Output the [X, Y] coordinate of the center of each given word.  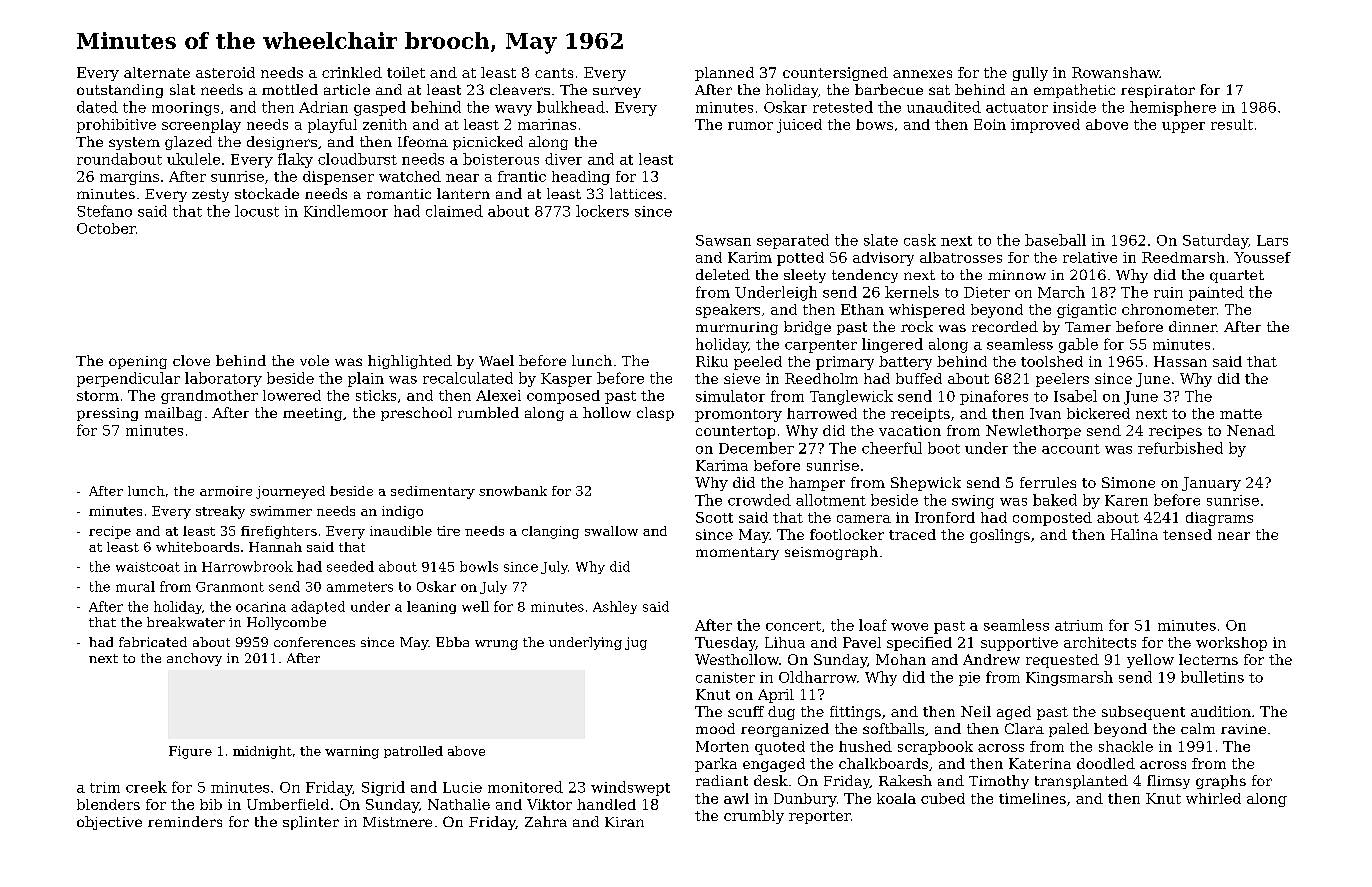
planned [724, 74]
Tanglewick [851, 397]
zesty [210, 195]
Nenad [1251, 430]
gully [1030, 74]
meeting [312, 414]
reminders [185, 821]
